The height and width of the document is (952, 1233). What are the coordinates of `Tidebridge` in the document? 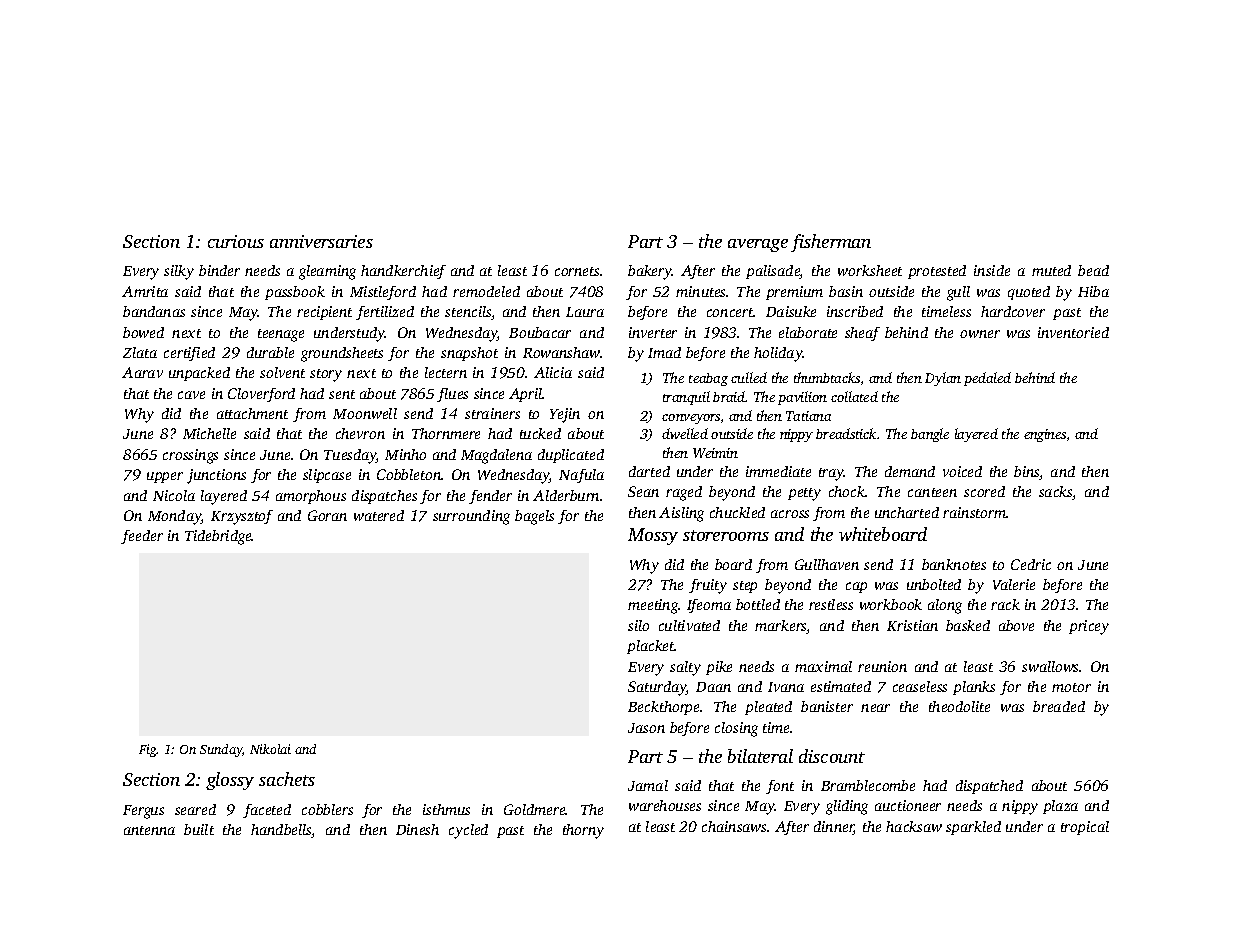 It's located at (218, 537).
